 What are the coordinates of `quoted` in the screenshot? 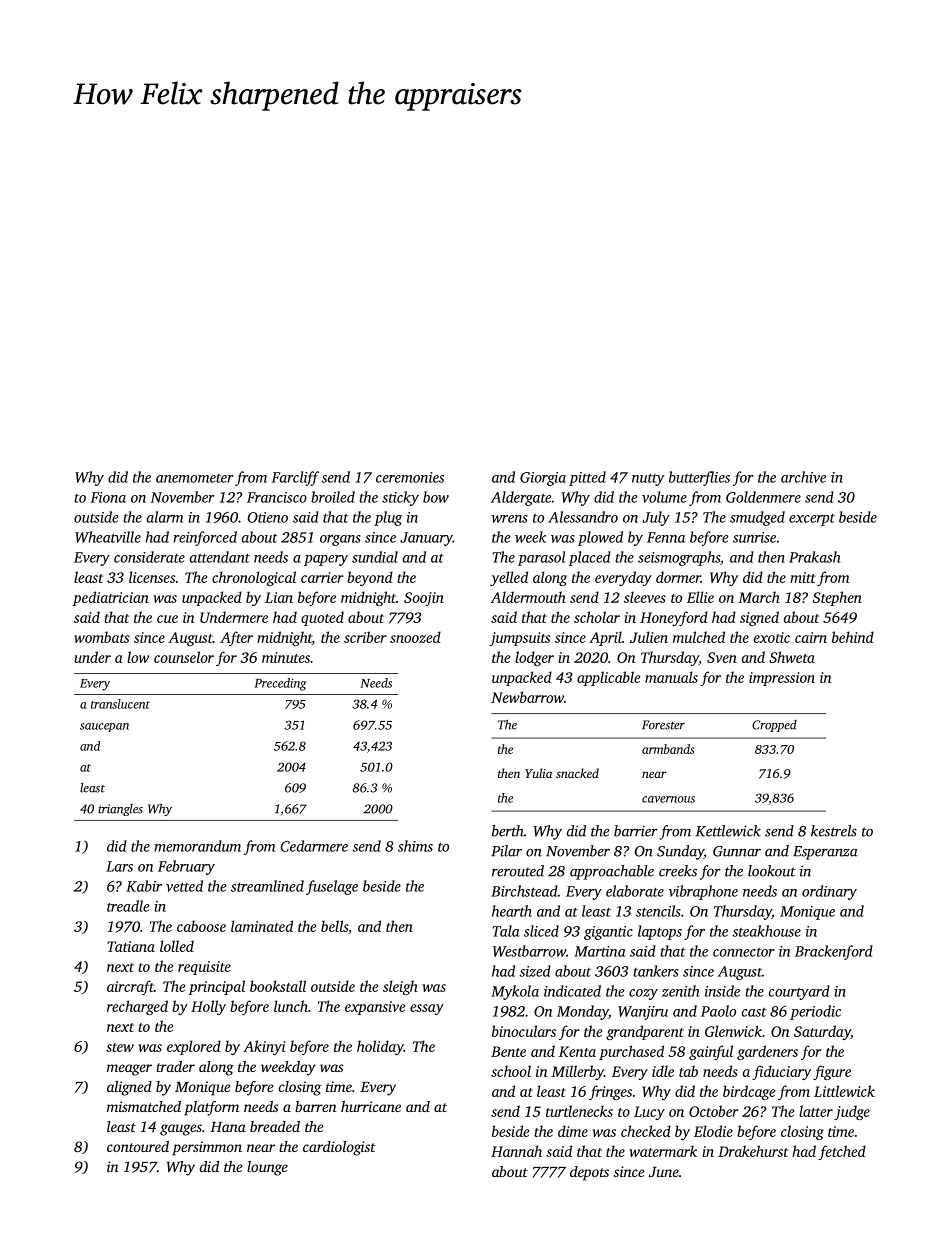 It's located at (322, 618).
